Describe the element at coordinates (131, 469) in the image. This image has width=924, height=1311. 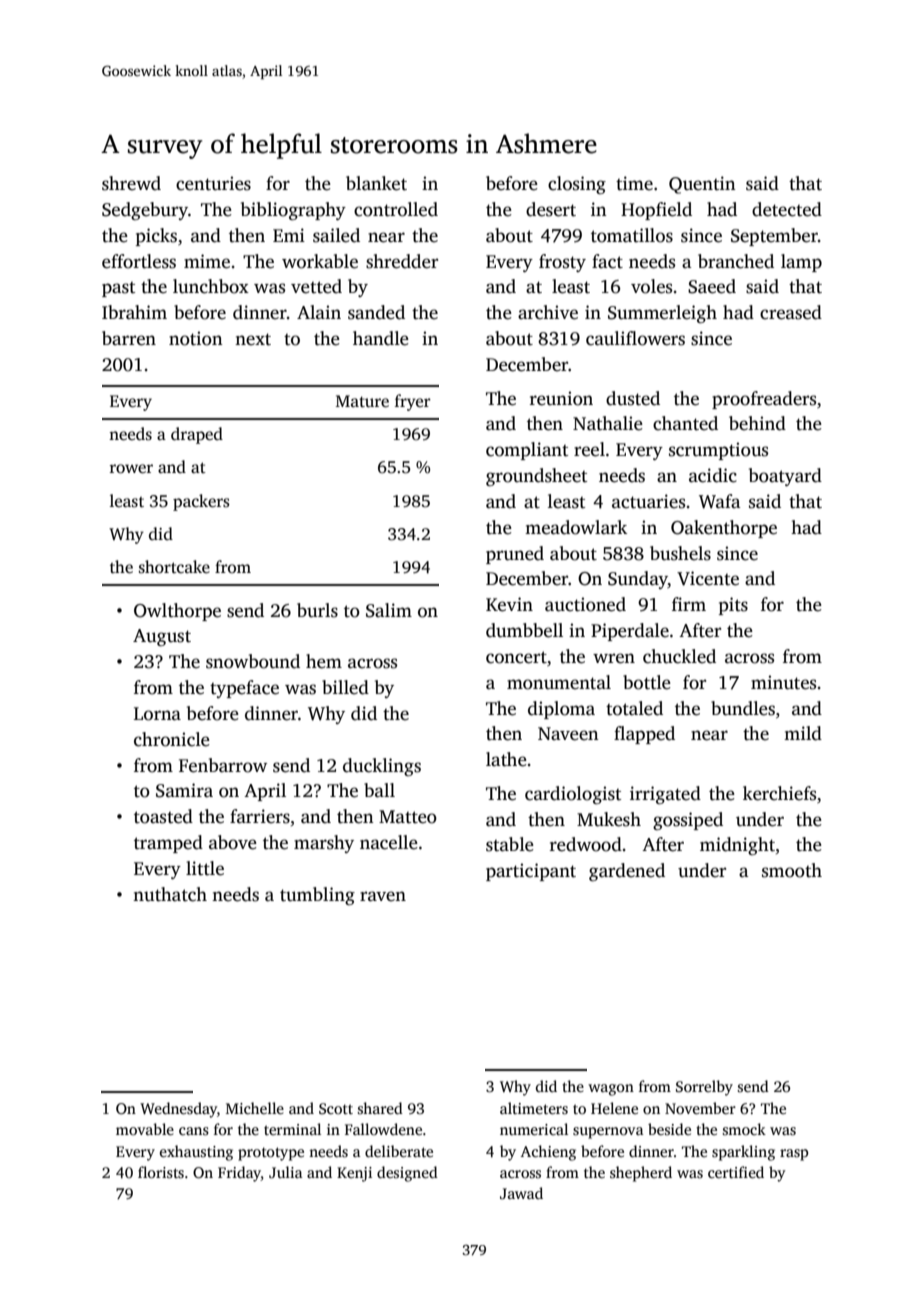
I see `rower` at that location.
